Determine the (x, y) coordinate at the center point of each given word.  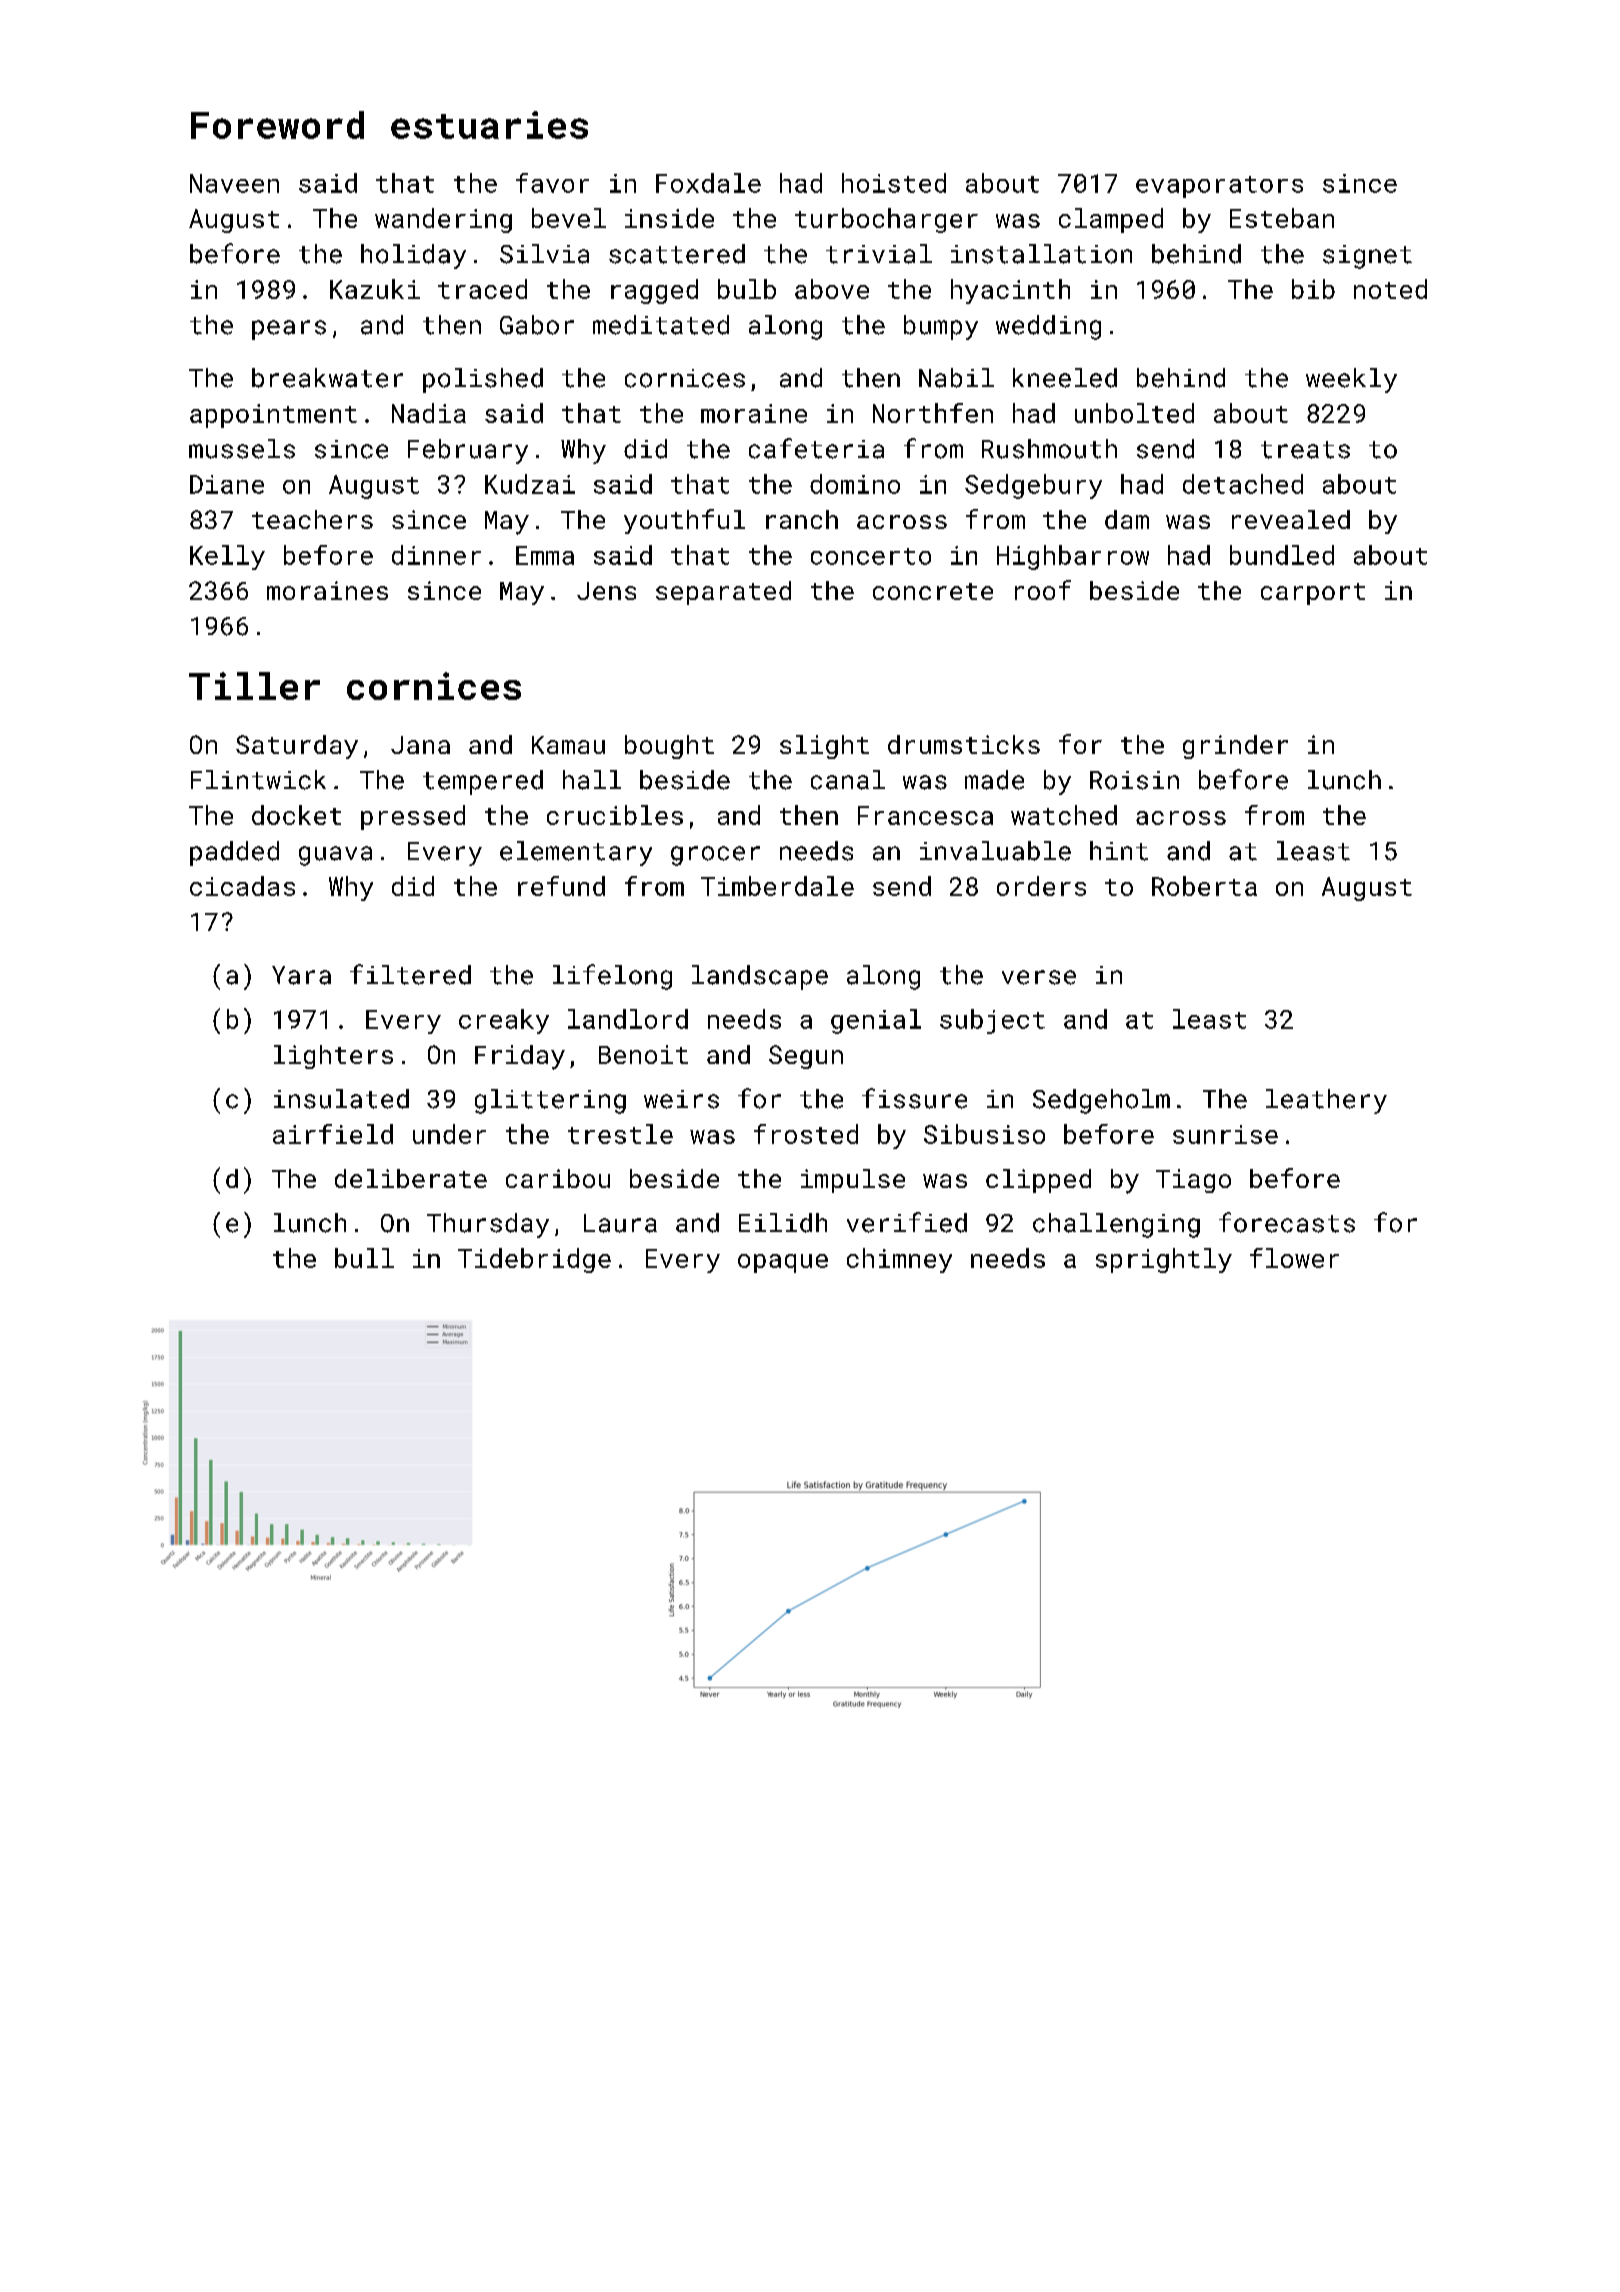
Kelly (227, 557)
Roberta (1204, 886)
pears (289, 330)
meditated (661, 325)
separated (723, 593)
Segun (806, 1057)
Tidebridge (534, 1260)
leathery (1326, 1101)
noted (1390, 289)
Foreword (277, 125)
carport (1313, 594)
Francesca (925, 815)
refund (561, 886)
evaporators (1219, 187)
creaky (504, 1021)
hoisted (894, 183)
